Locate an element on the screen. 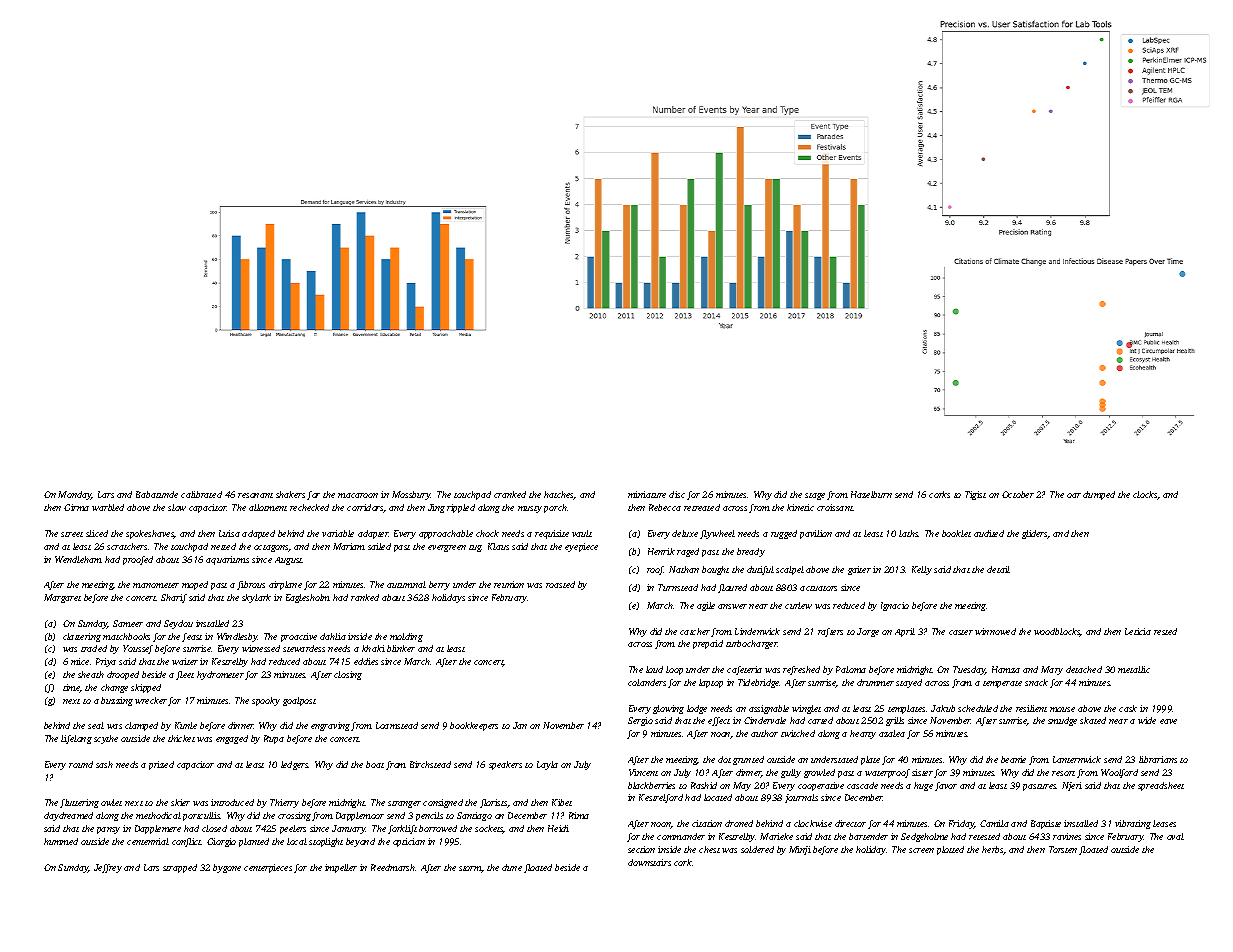 This screenshot has width=1233, height=952. hatches is located at coordinates (559, 495).
